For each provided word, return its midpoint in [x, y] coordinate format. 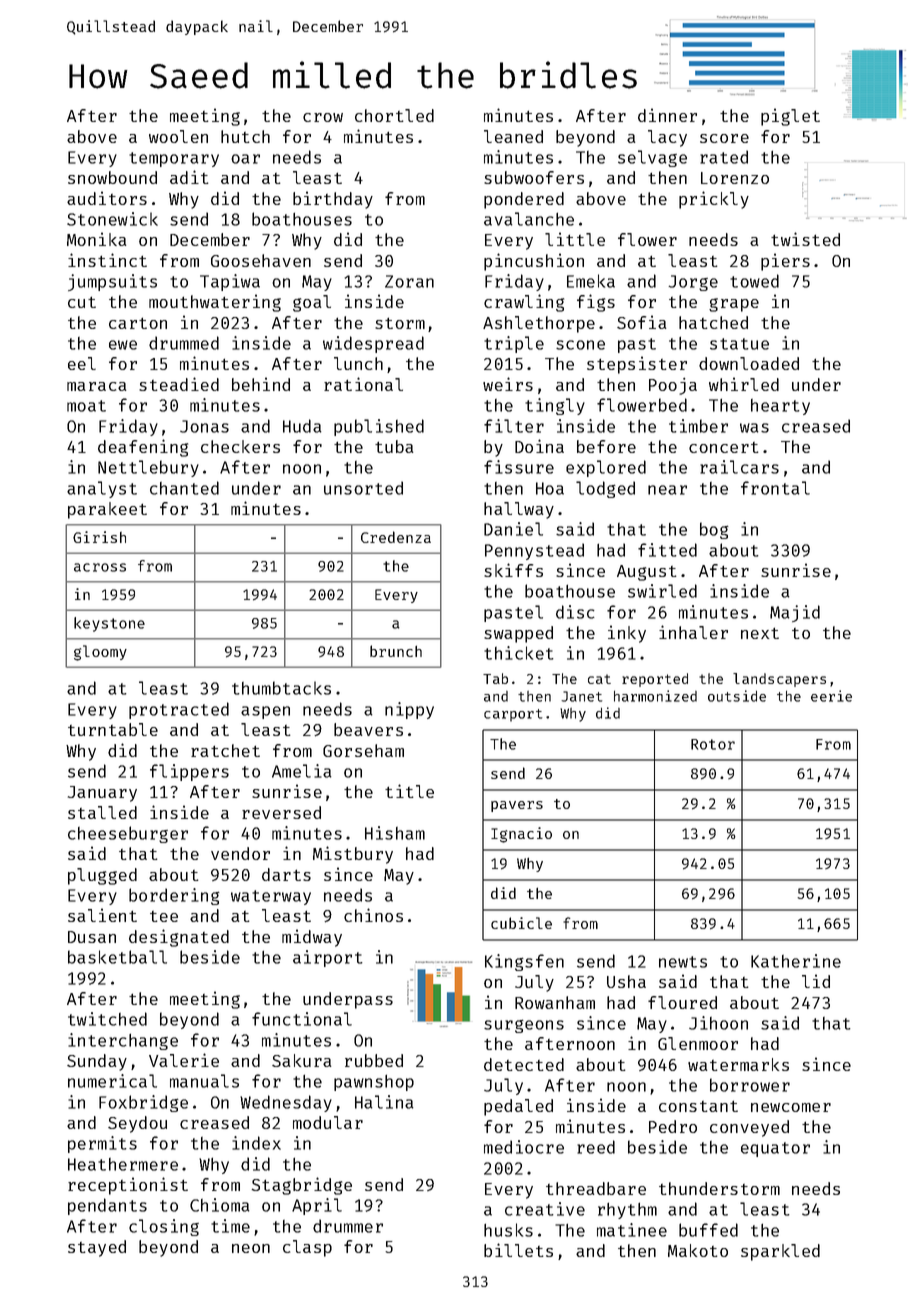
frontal [775, 488]
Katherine [796, 961]
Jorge [693, 283]
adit [189, 177]
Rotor [713, 744]
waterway [271, 897]
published [379, 427]
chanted [184, 488]
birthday [333, 200]
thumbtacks [281, 688]
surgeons [524, 1026]
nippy [409, 710]
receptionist [128, 1186]
